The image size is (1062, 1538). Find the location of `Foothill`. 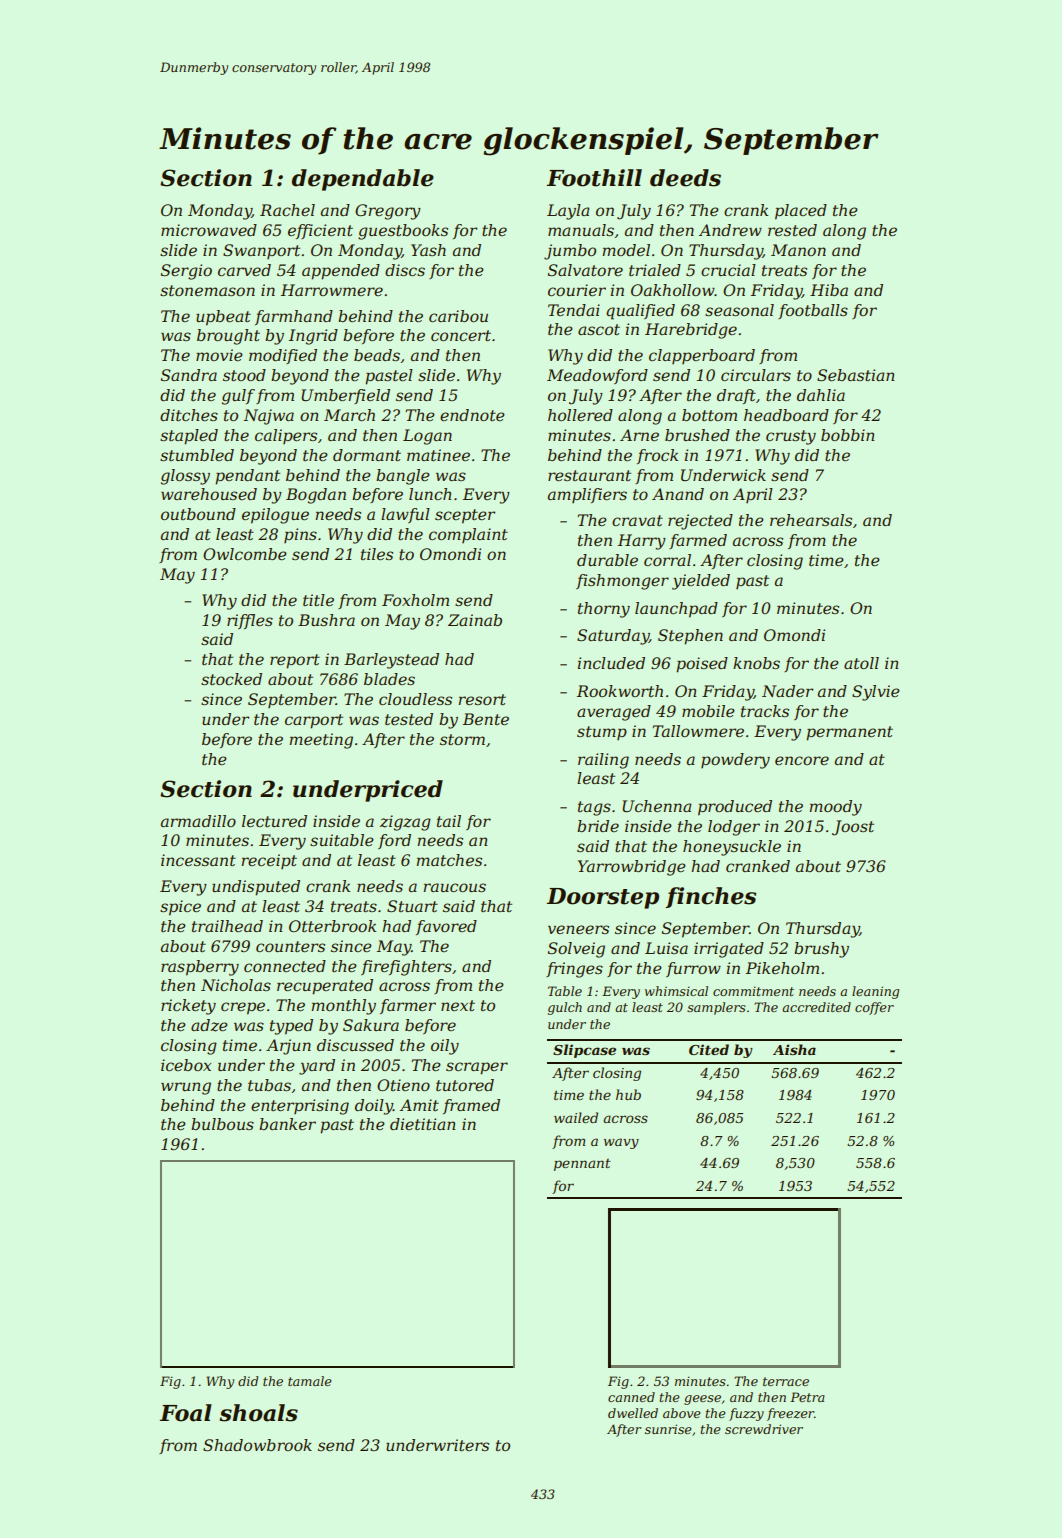

Foothill is located at coordinates (594, 178).
